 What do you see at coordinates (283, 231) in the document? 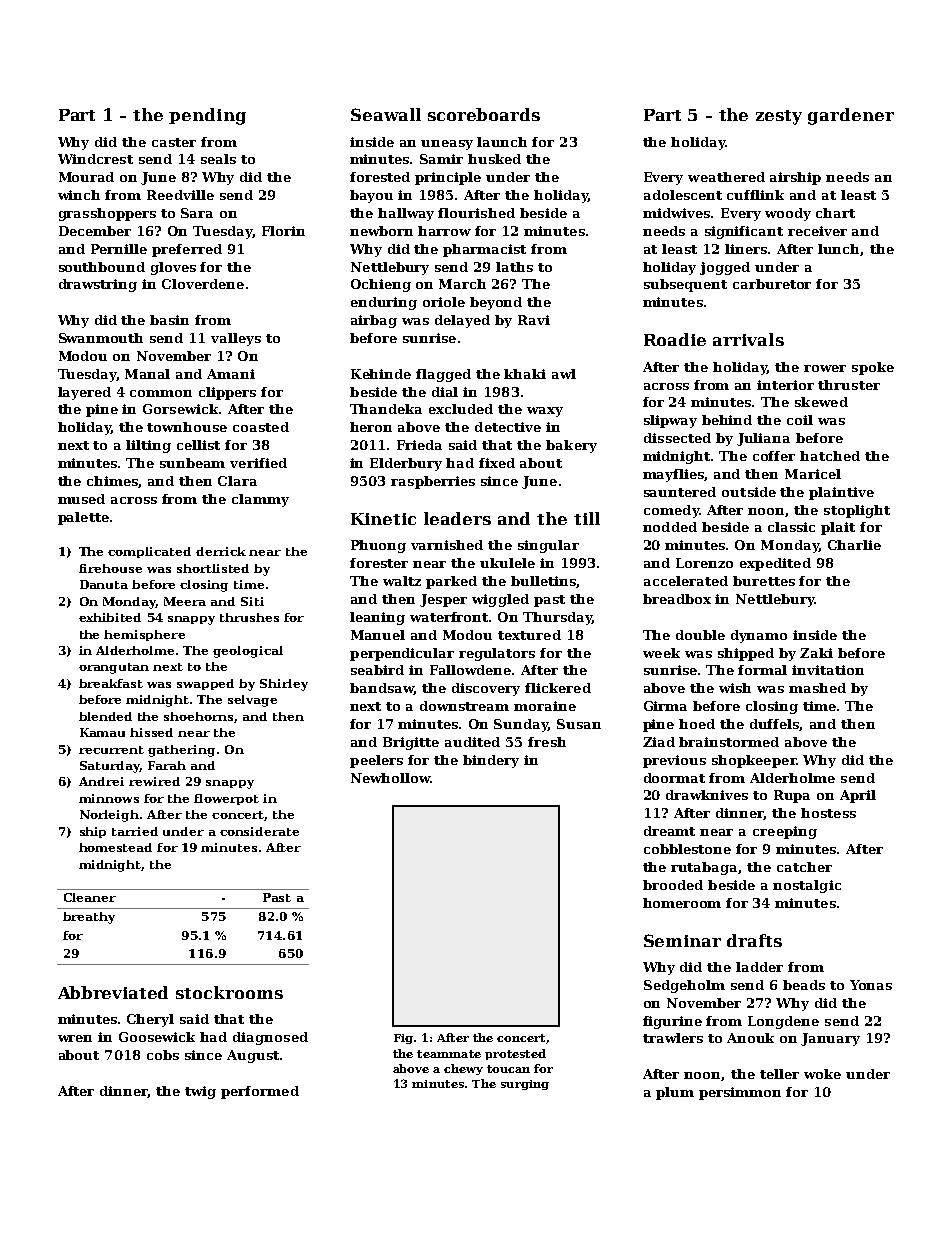
I see `Florin` at bounding box center [283, 231].
